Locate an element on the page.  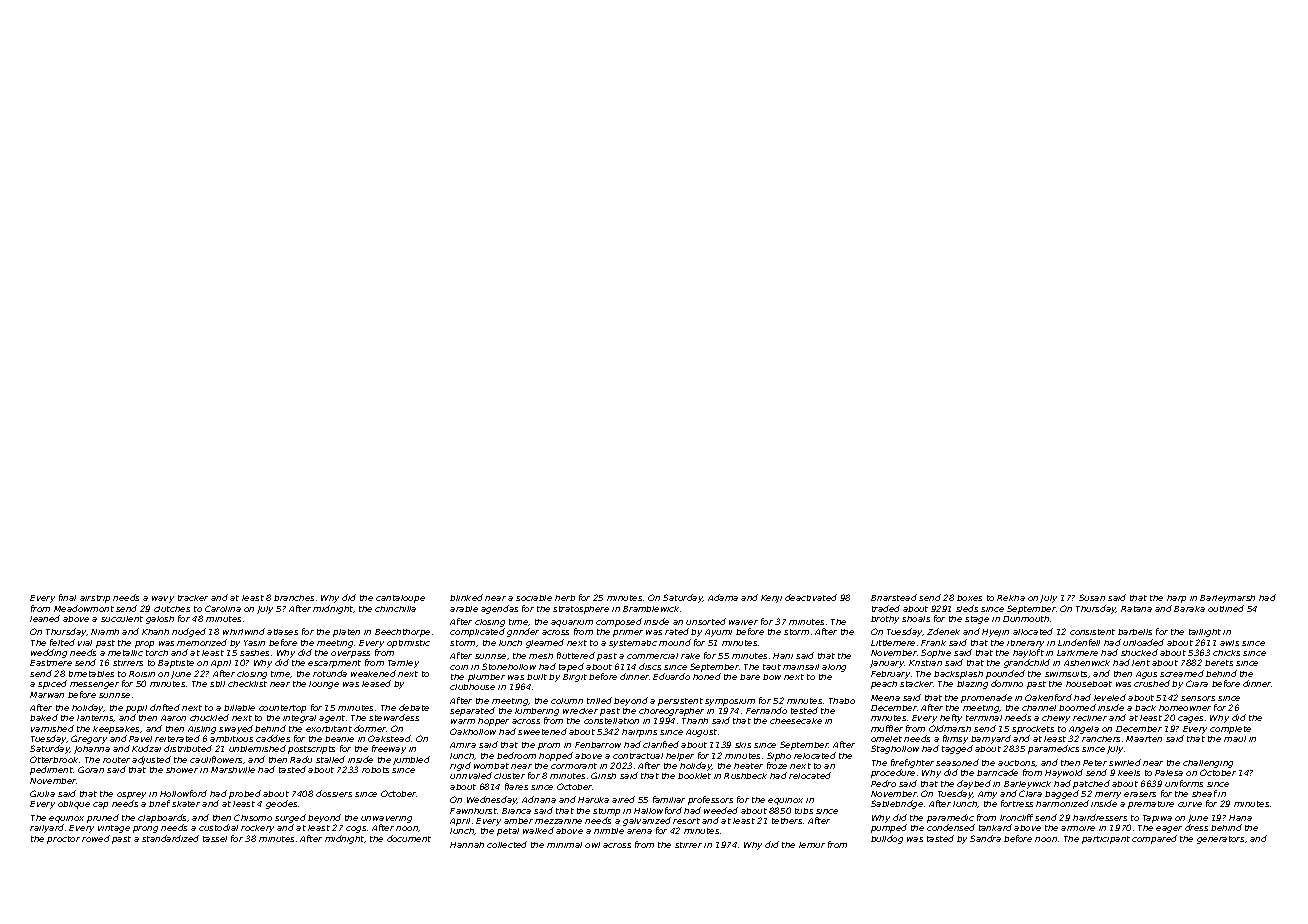
Hani is located at coordinates (783, 656).
